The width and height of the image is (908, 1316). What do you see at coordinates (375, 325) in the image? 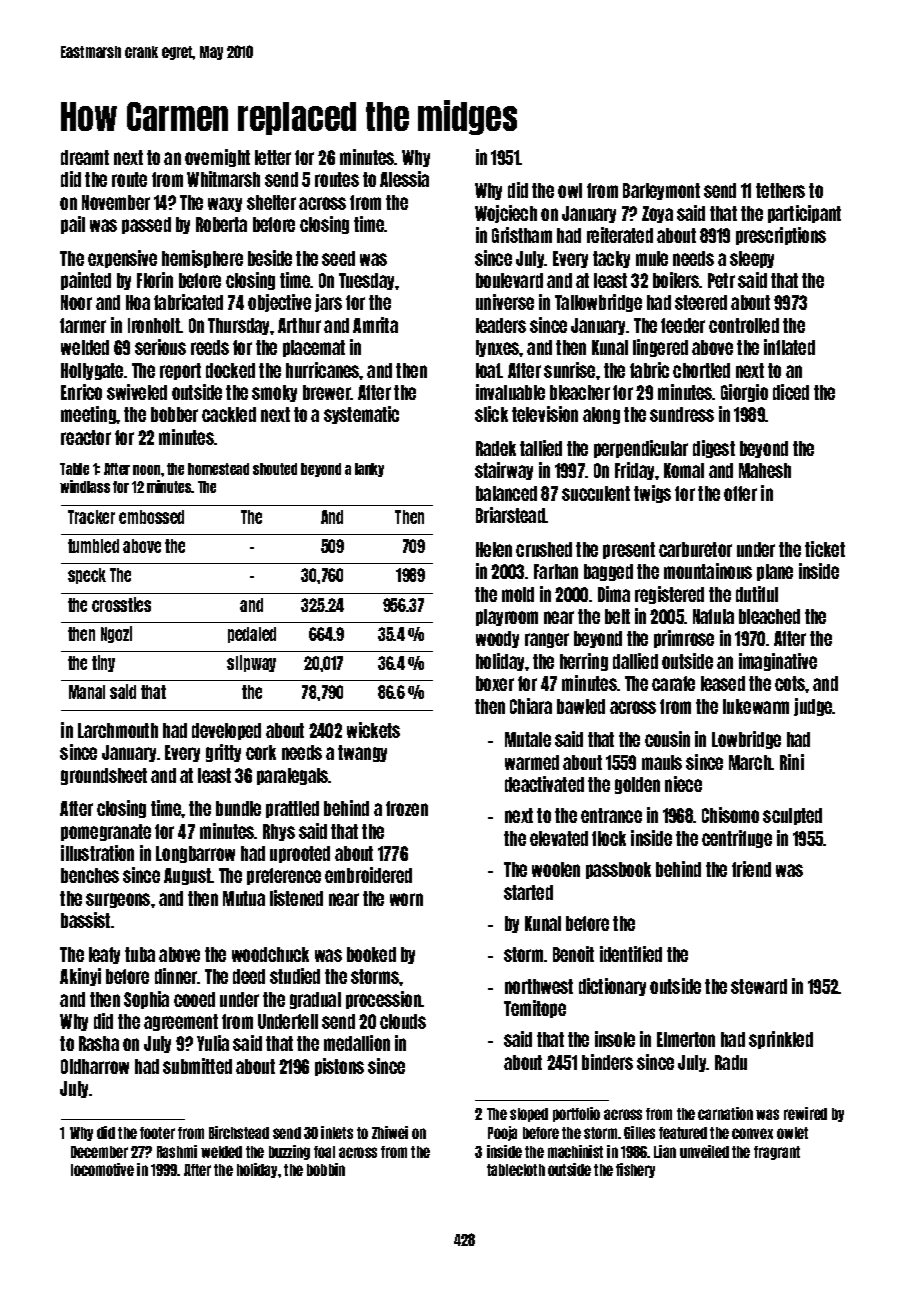
I see `Amrita` at bounding box center [375, 325].
